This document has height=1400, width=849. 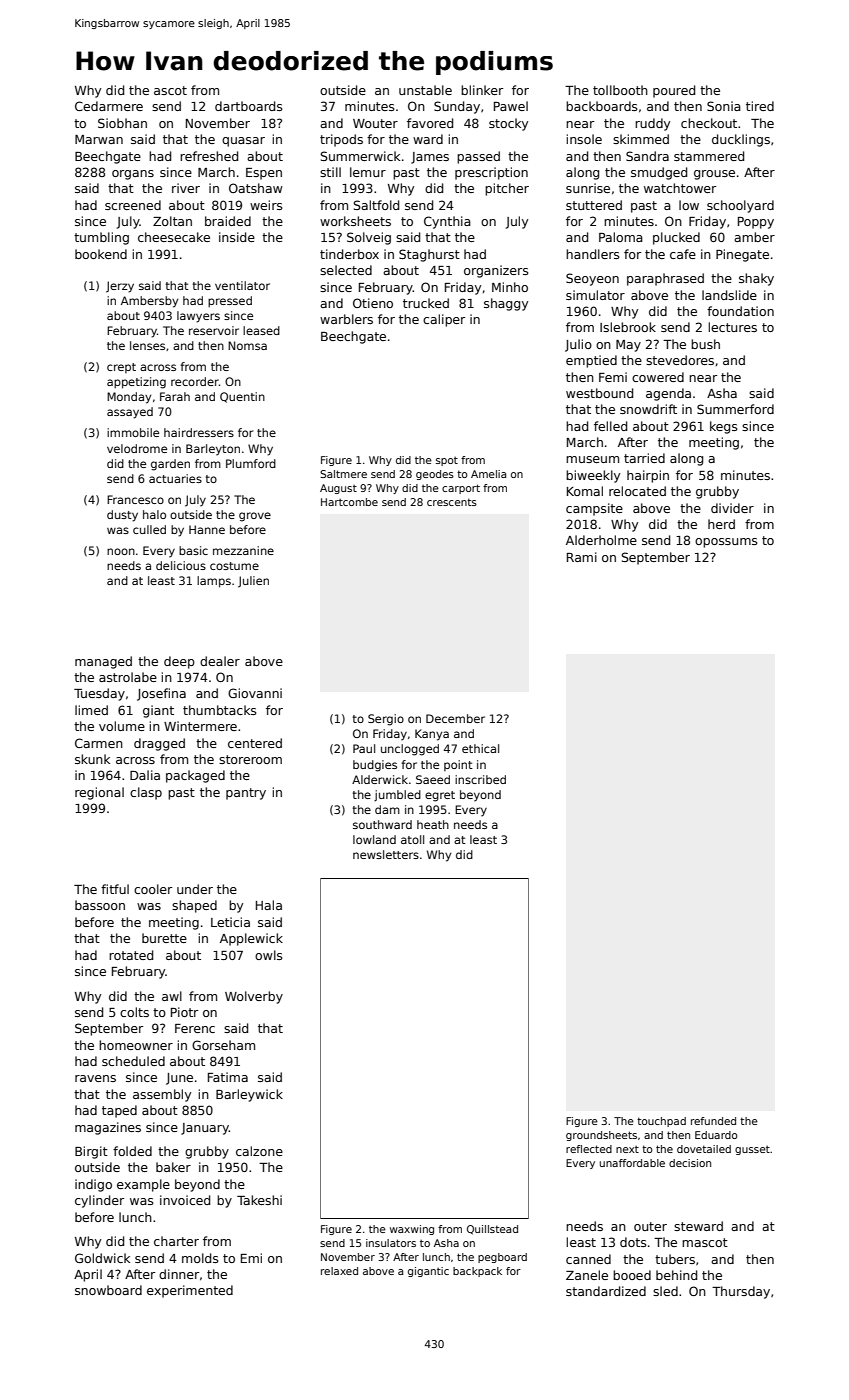 What do you see at coordinates (477, 1272) in the document?
I see `backpack` at bounding box center [477, 1272].
